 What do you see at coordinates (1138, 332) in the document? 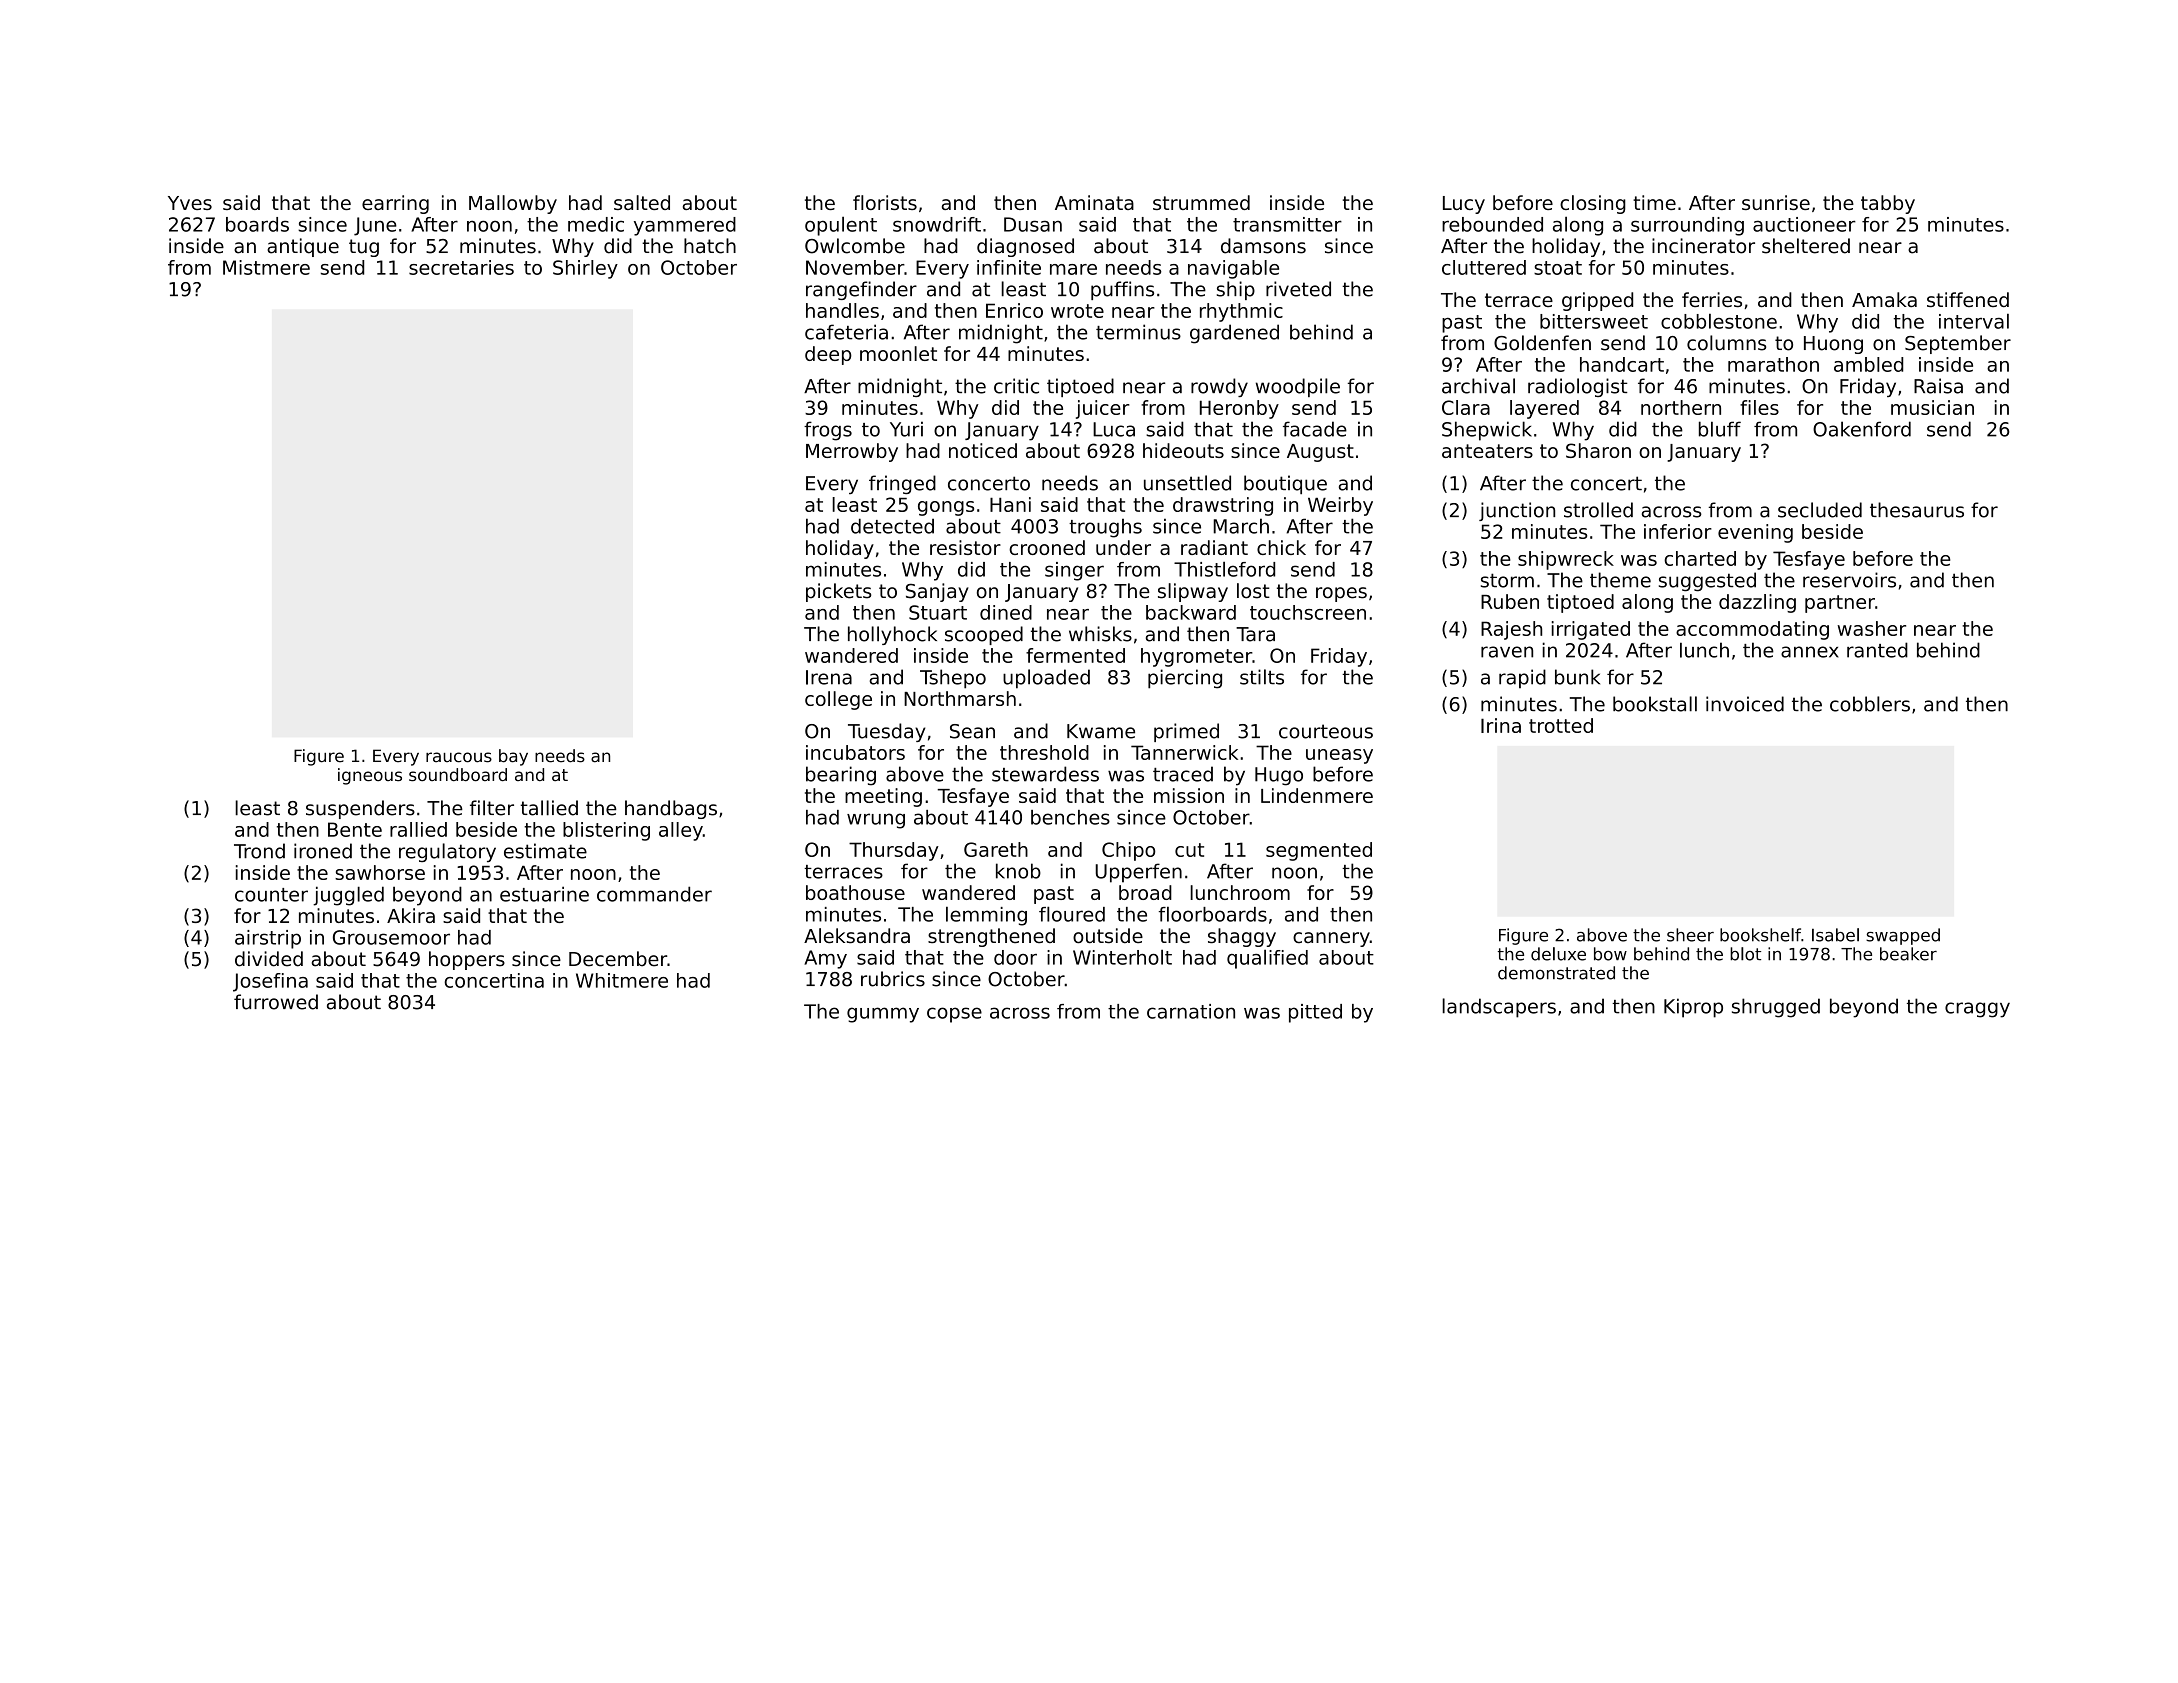
I see `terminus` at bounding box center [1138, 332].
